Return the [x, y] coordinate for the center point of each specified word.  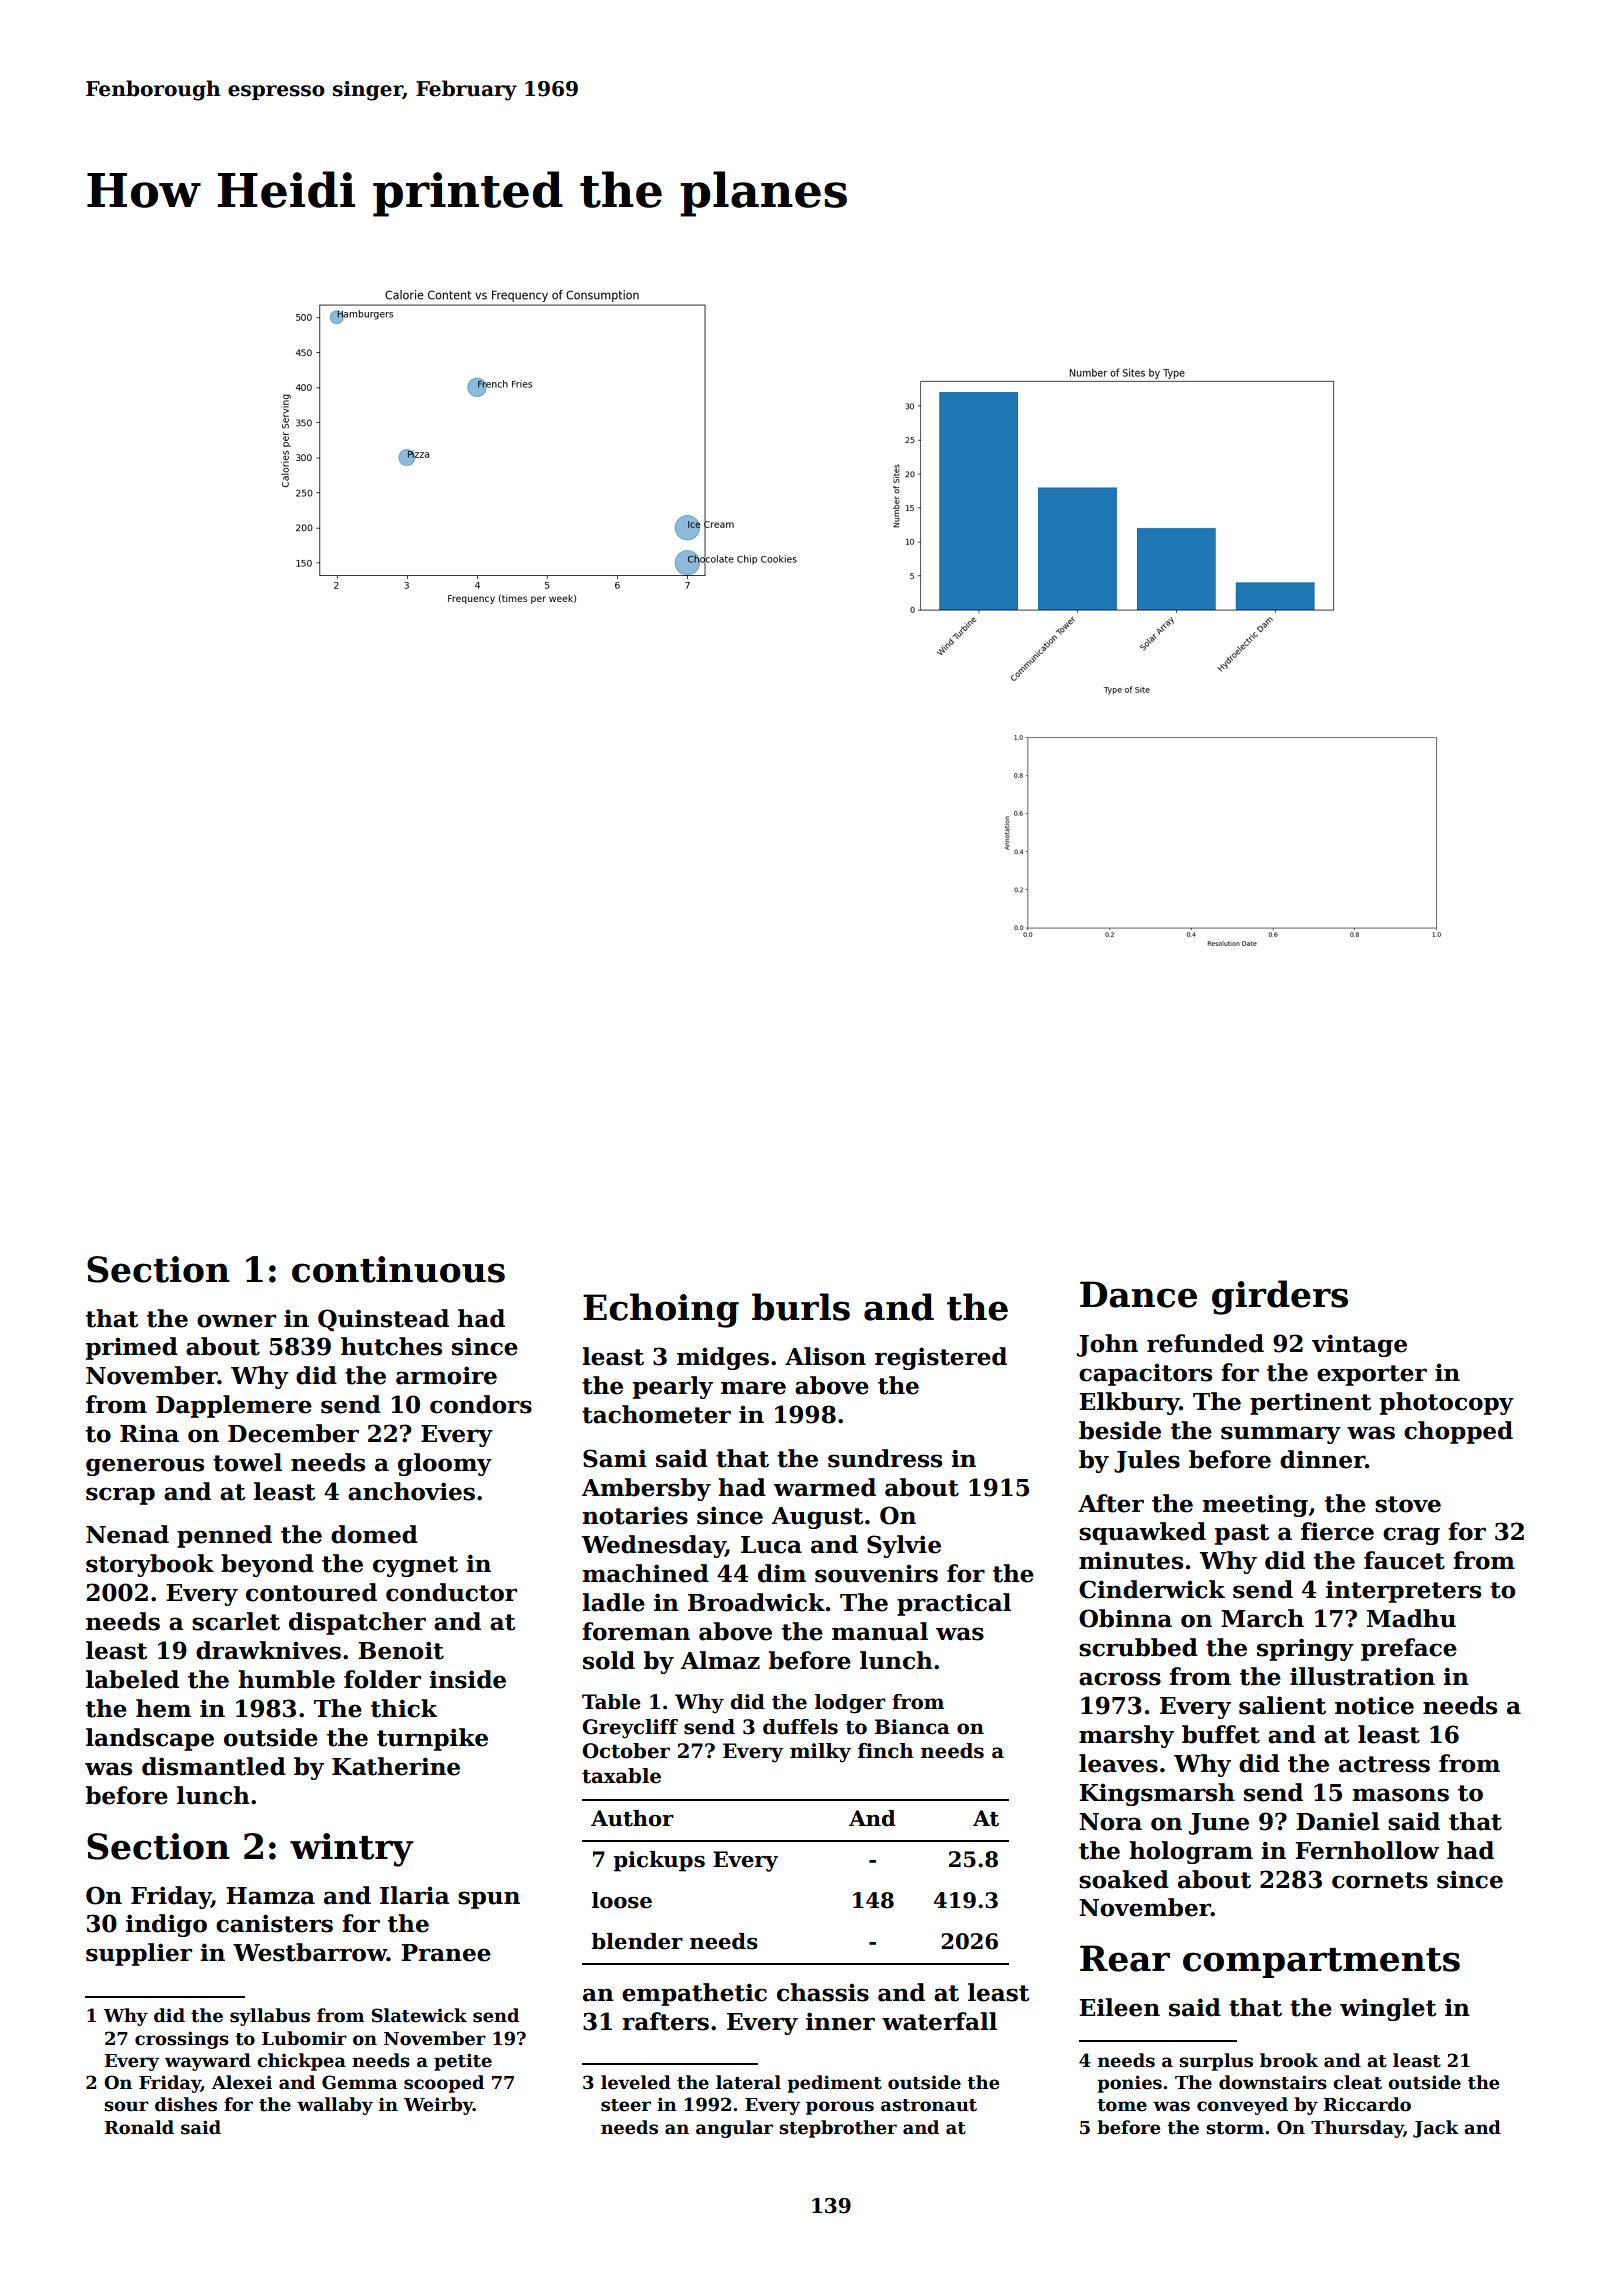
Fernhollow [1367, 1850]
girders [1280, 1297]
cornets [1380, 1880]
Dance [1138, 1294]
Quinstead [383, 1320]
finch [886, 1751]
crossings [182, 2040]
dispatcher [357, 1623]
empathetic [694, 1994]
